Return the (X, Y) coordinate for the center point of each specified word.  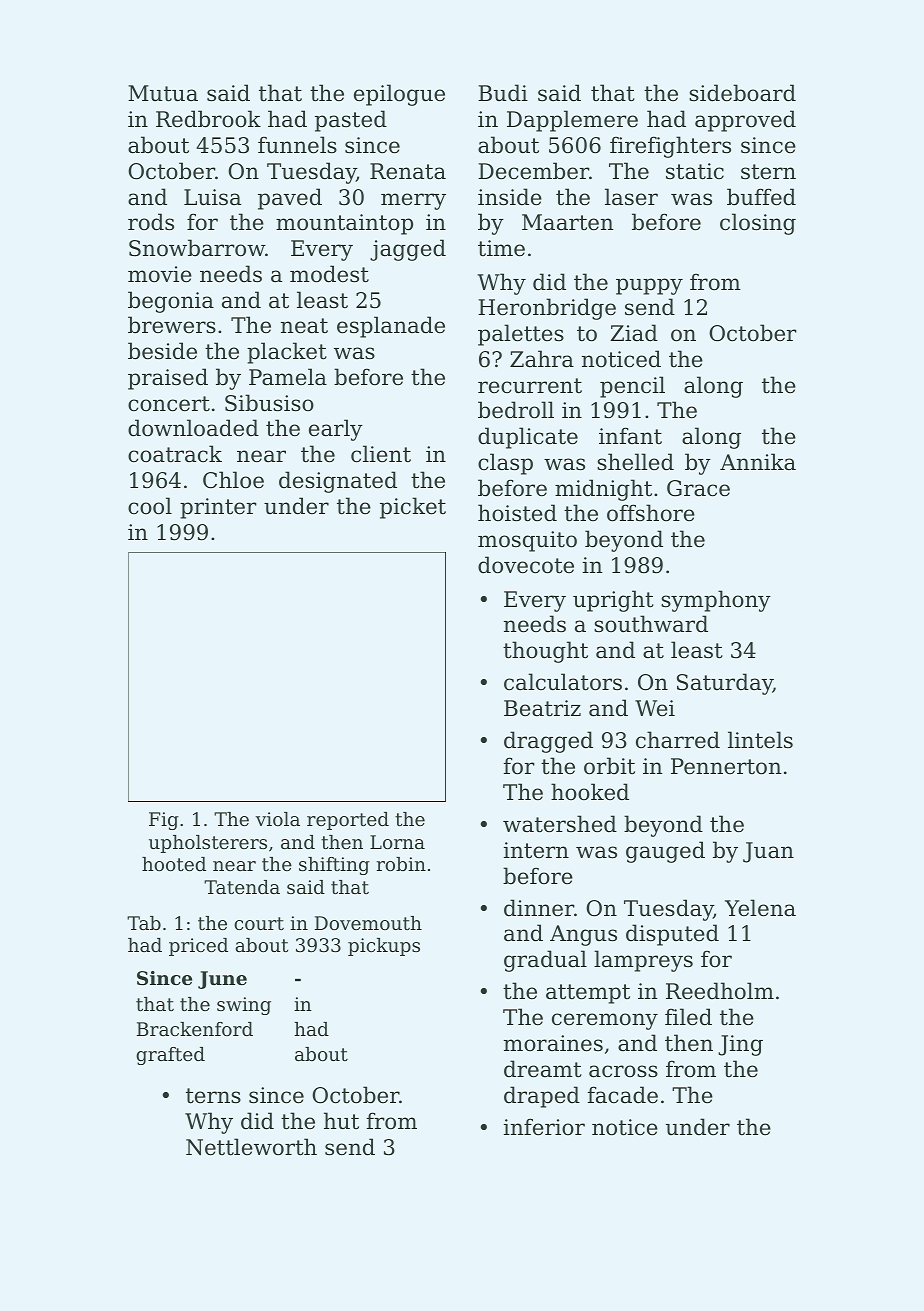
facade (623, 1095)
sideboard (742, 93)
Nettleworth (251, 1147)
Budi (503, 92)
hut (341, 1121)
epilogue (399, 95)
